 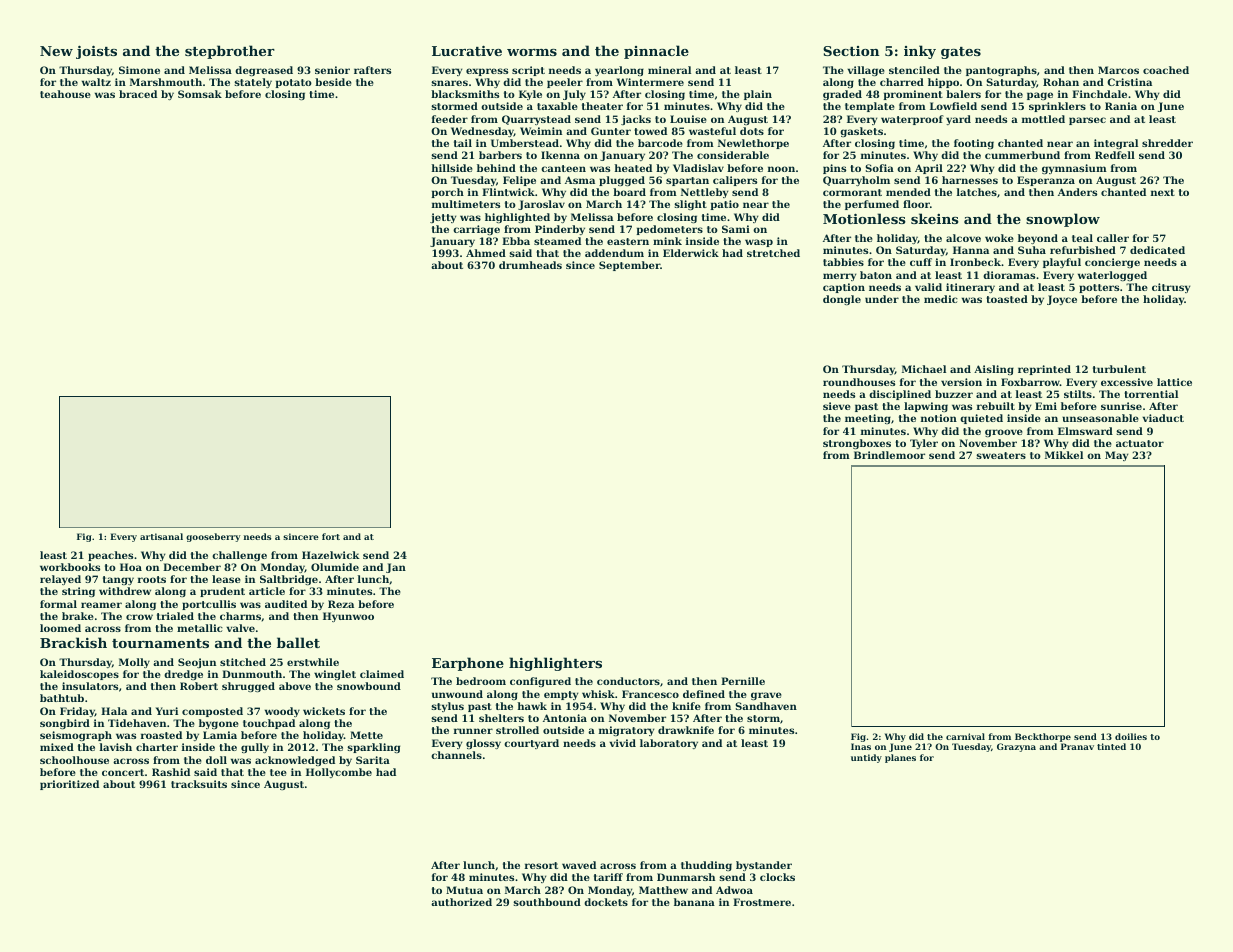 I want to click on banana, so click(x=694, y=902).
